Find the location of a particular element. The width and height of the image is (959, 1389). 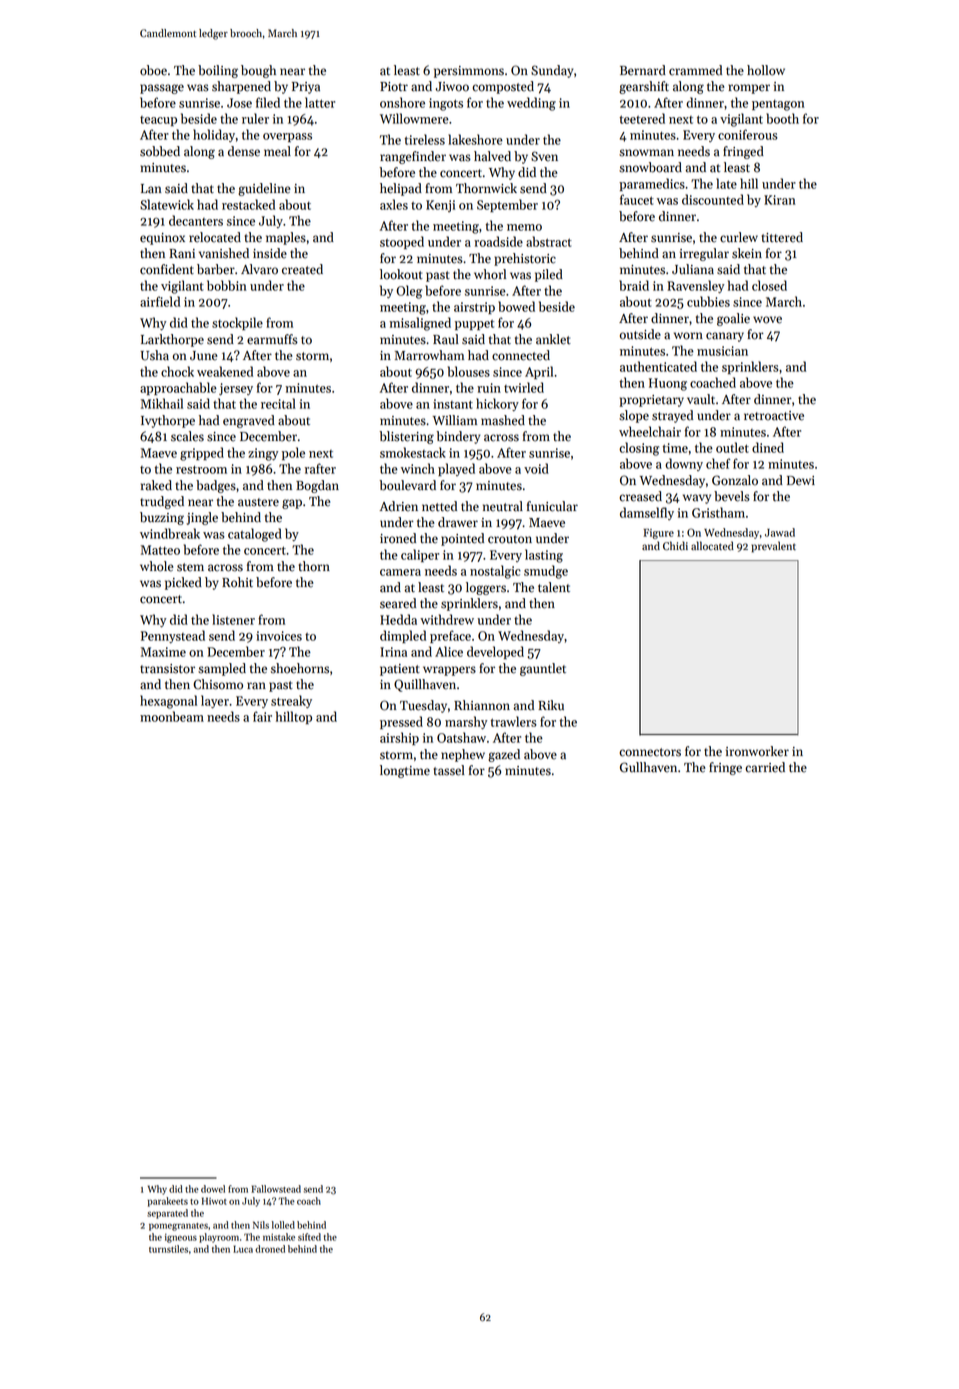

rangefinder is located at coordinates (413, 157).
